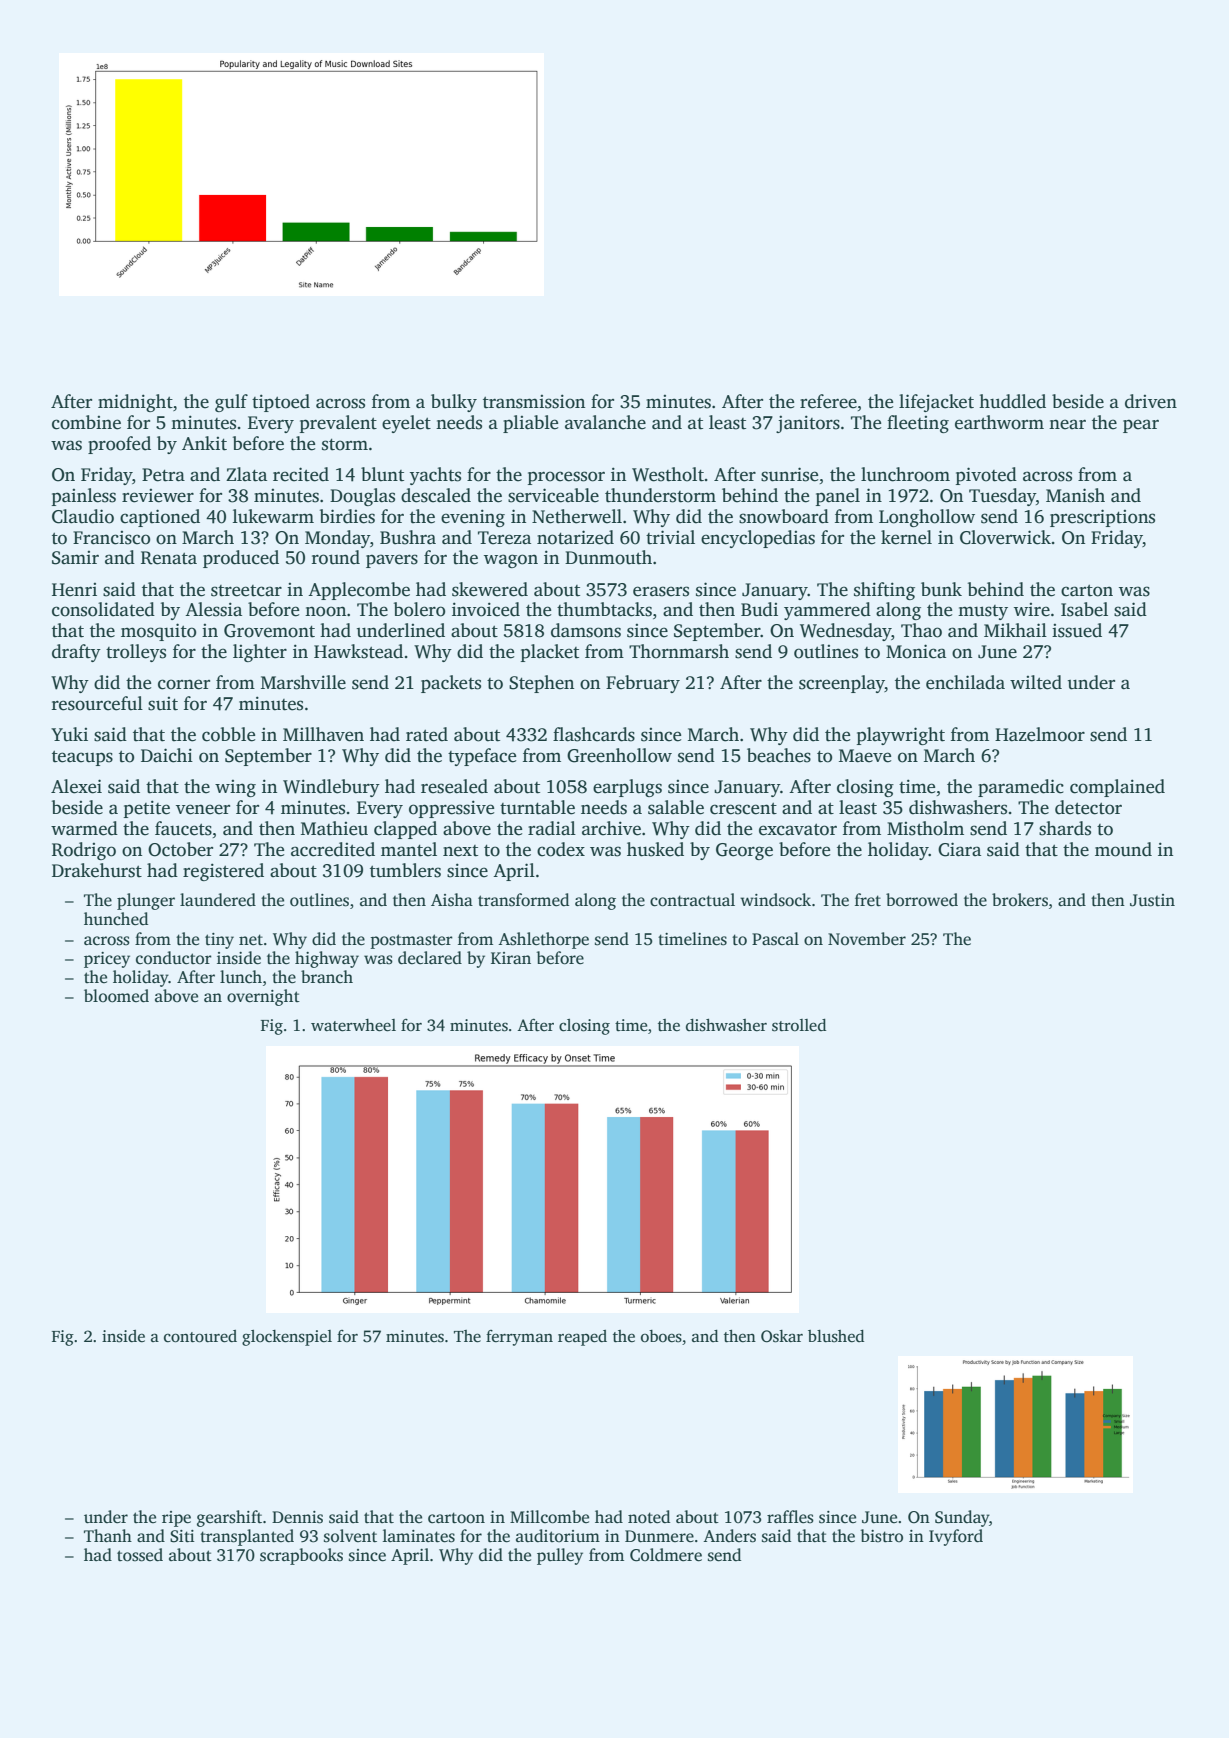 The width and height of the screenshot is (1229, 1738). What do you see at coordinates (1021, 788) in the screenshot?
I see `paramedic` at bounding box center [1021, 788].
